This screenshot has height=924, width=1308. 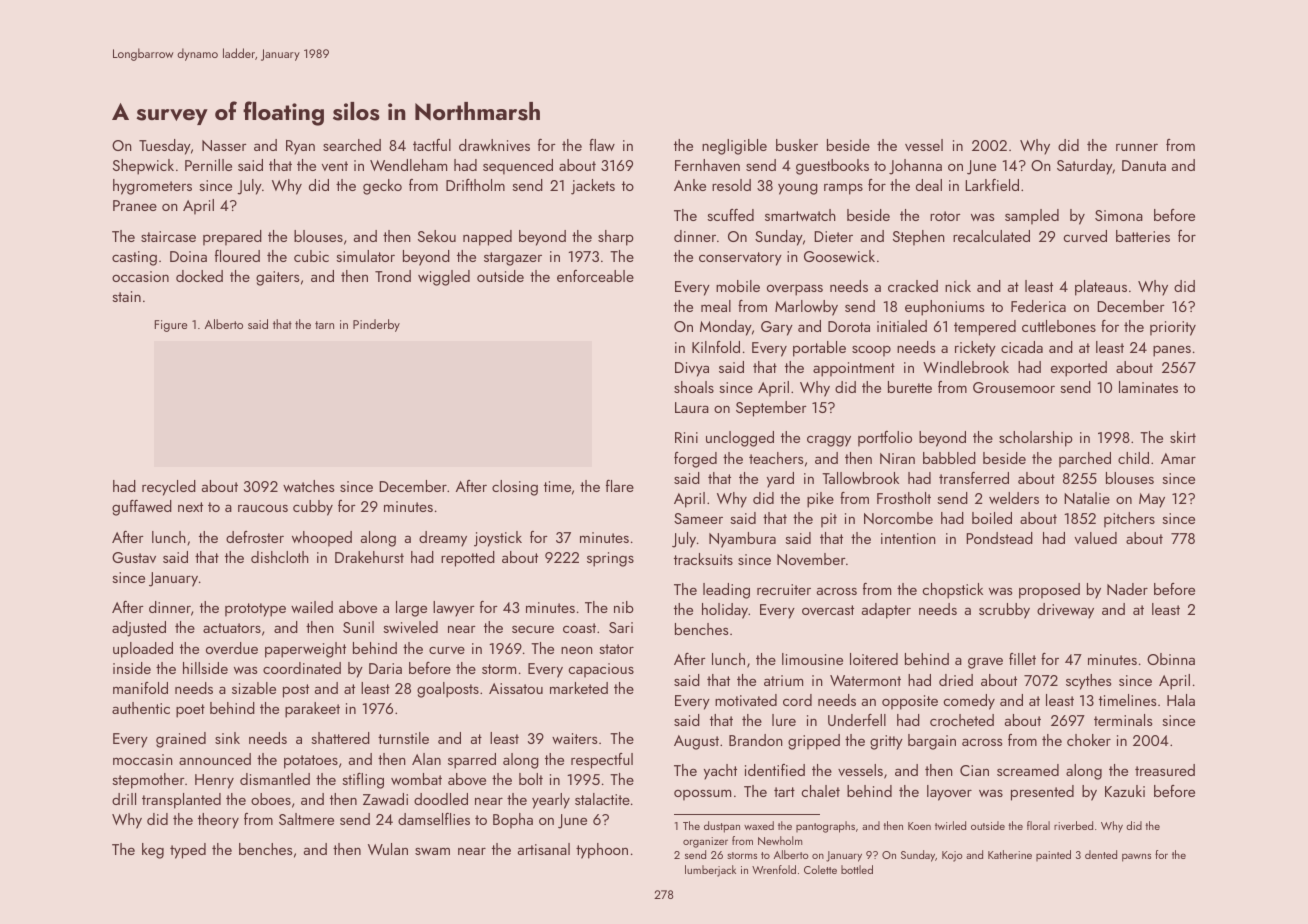 What do you see at coordinates (839, 256) in the screenshot?
I see `Goosewick` at bounding box center [839, 256].
